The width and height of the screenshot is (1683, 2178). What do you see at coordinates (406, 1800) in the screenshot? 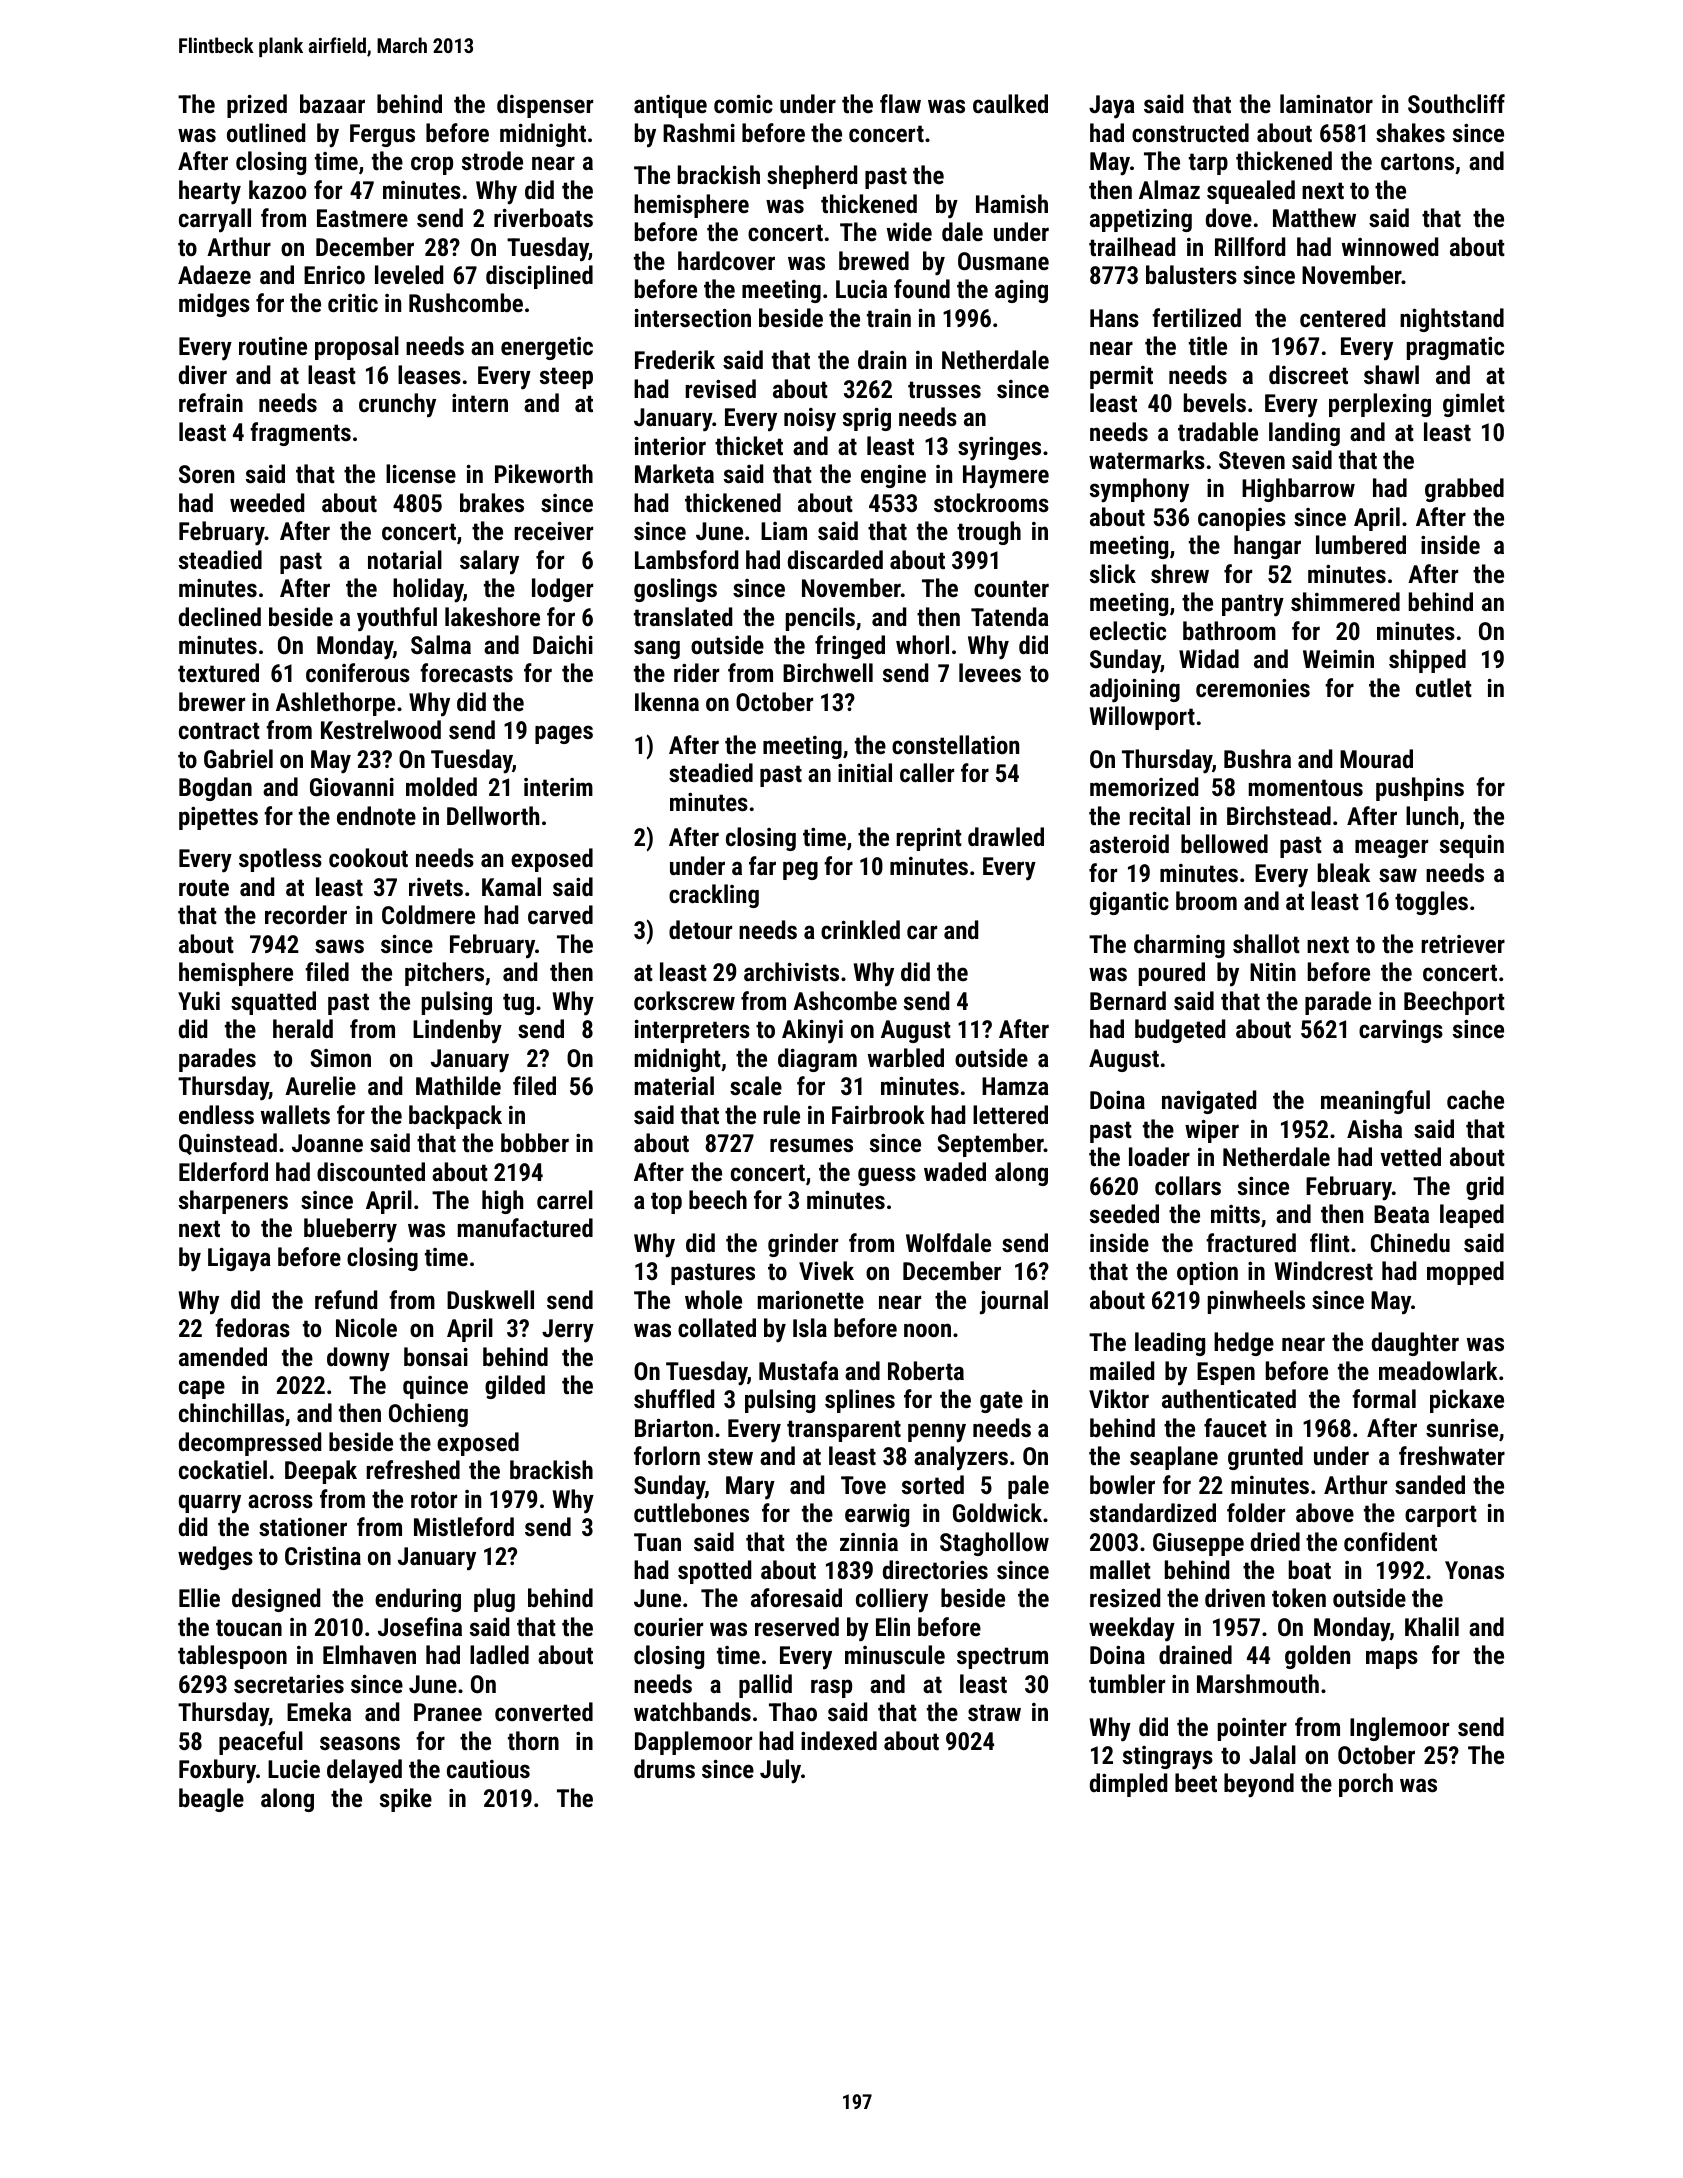
I see `spike` at bounding box center [406, 1800].
